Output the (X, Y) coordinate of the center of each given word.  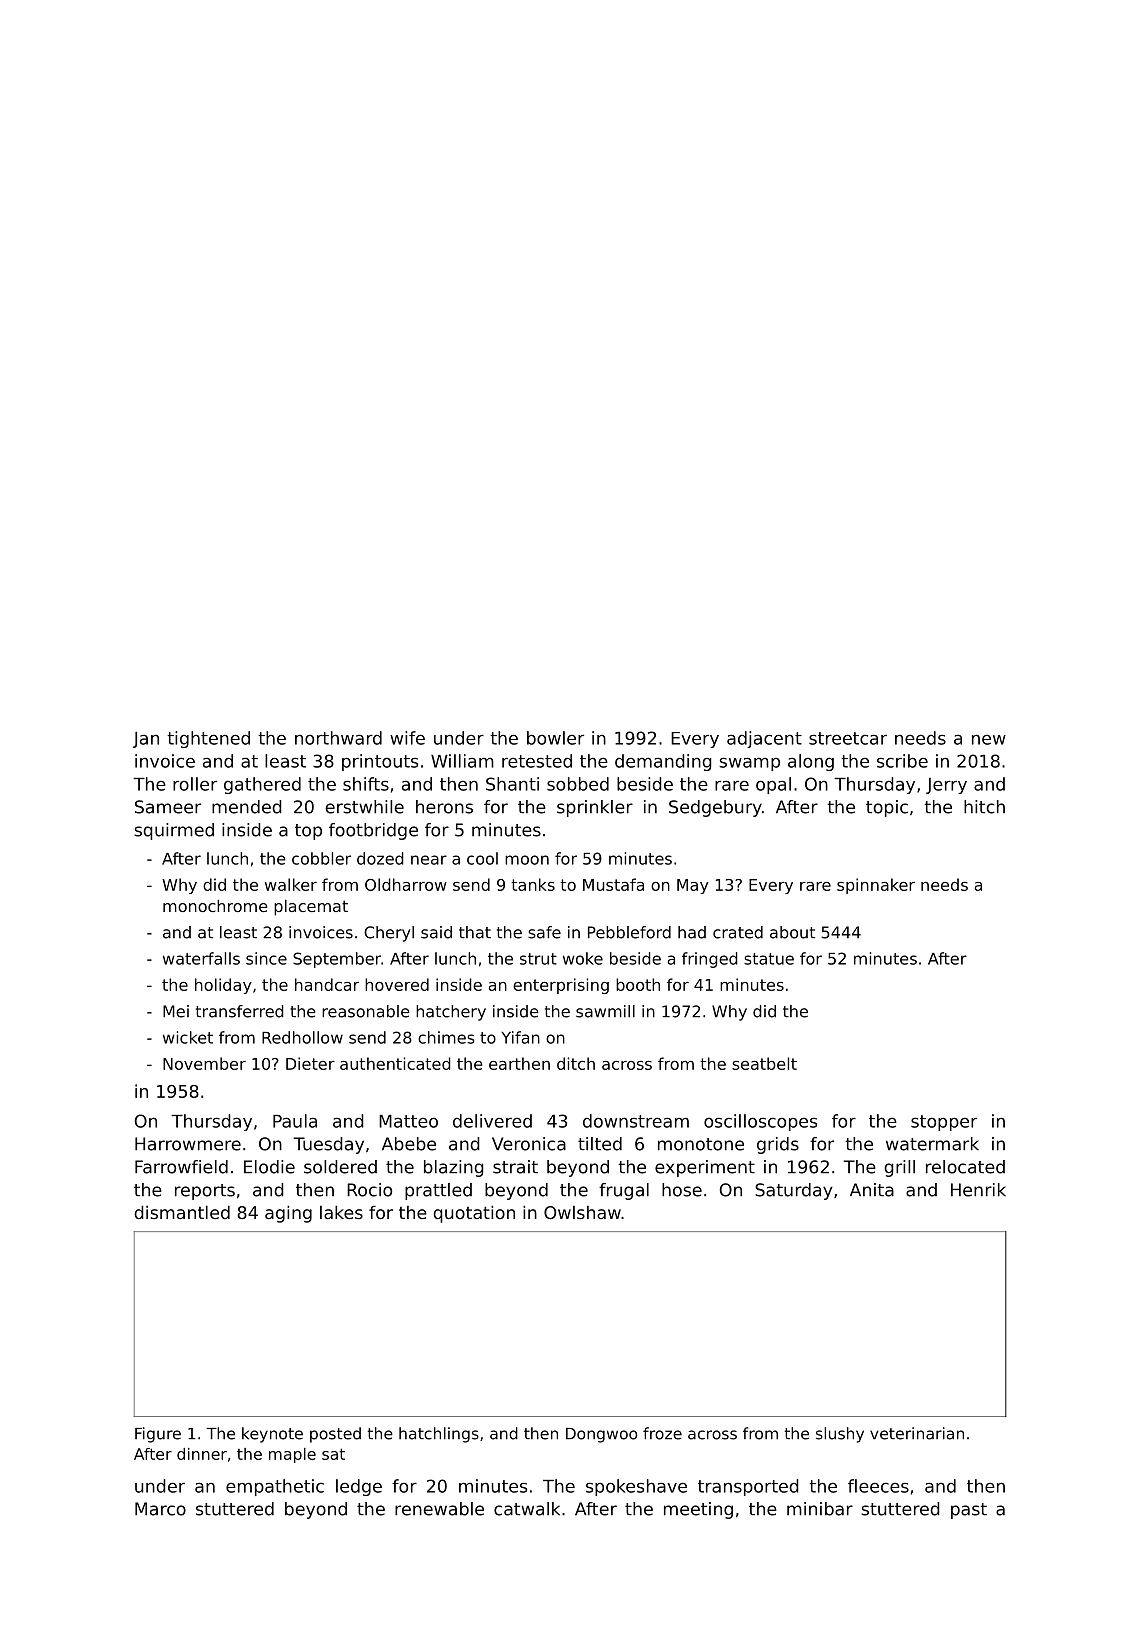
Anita (872, 1190)
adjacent (764, 739)
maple (292, 1455)
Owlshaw (582, 1212)
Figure (158, 1435)
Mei (176, 1011)
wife (407, 738)
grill (899, 1168)
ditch (576, 1063)
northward (338, 738)
